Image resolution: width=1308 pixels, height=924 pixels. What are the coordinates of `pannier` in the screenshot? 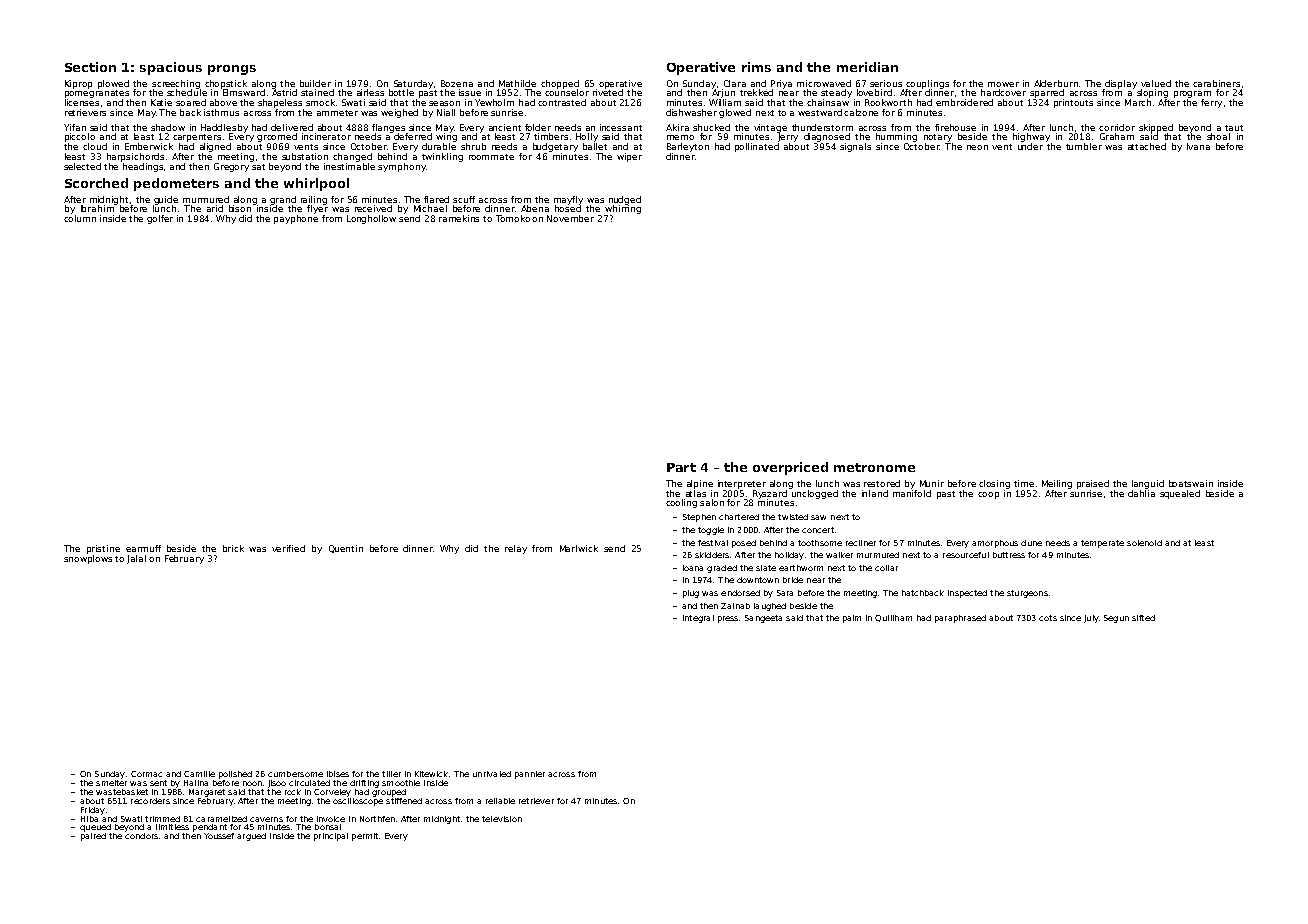 It's located at (530, 775).
